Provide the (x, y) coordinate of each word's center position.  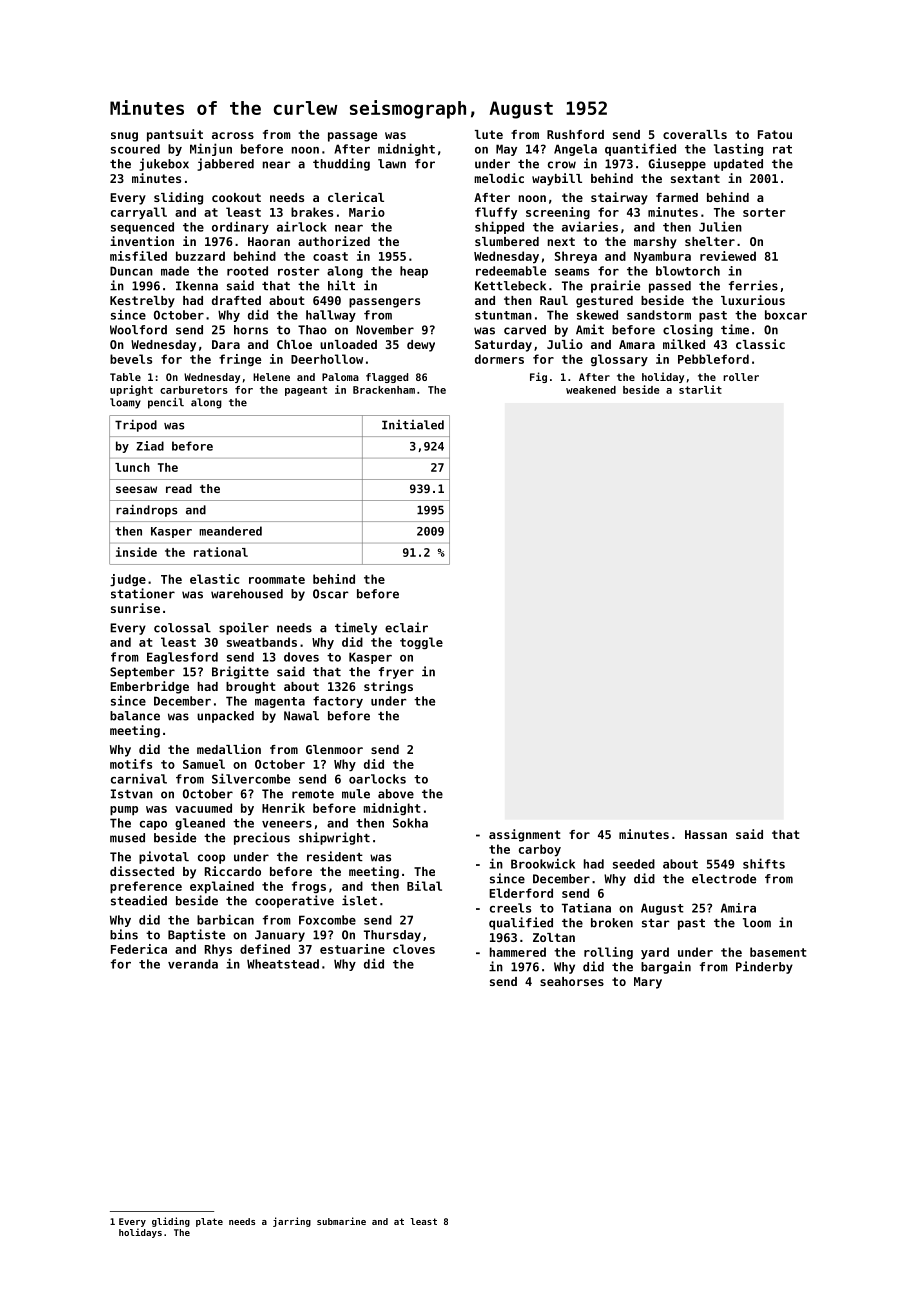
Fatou (775, 134)
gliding (171, 1222)
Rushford (575, 134)
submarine (341, 1221)
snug (124, 137)
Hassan (706, 834)
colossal (182, 628)
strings (388, 687)
